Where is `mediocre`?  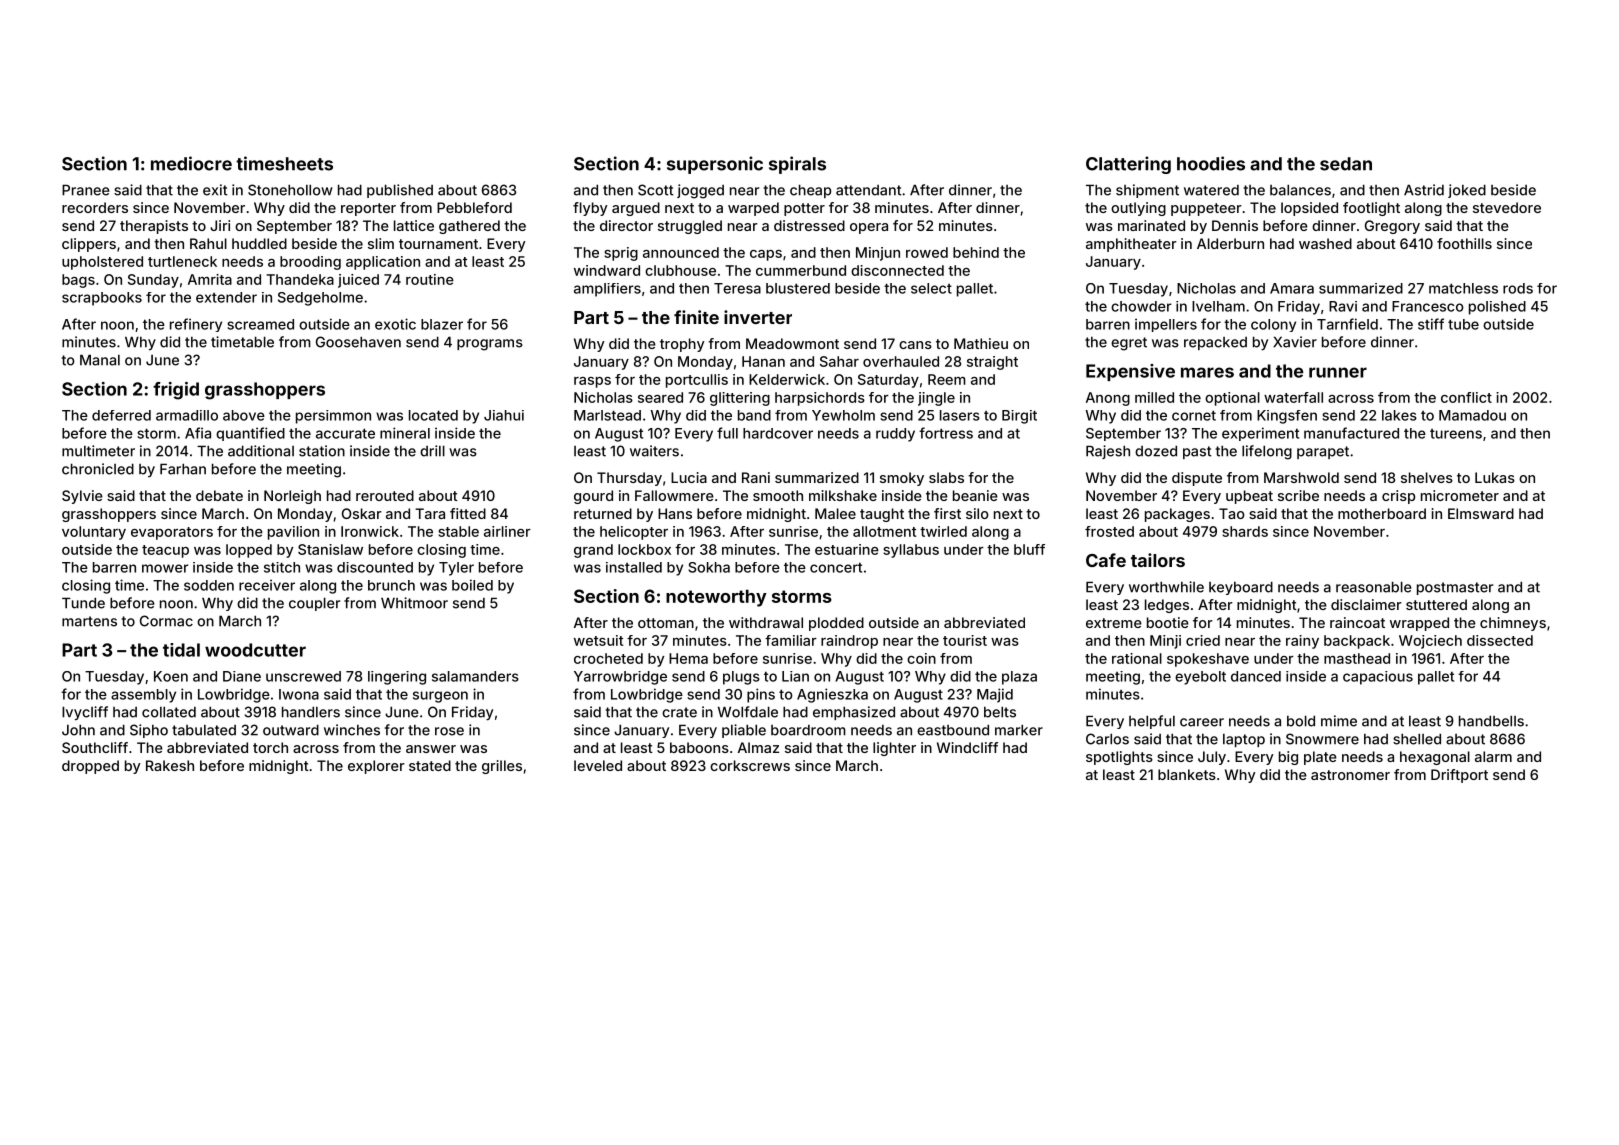 mediocre is located at coordinates (191, 163).
